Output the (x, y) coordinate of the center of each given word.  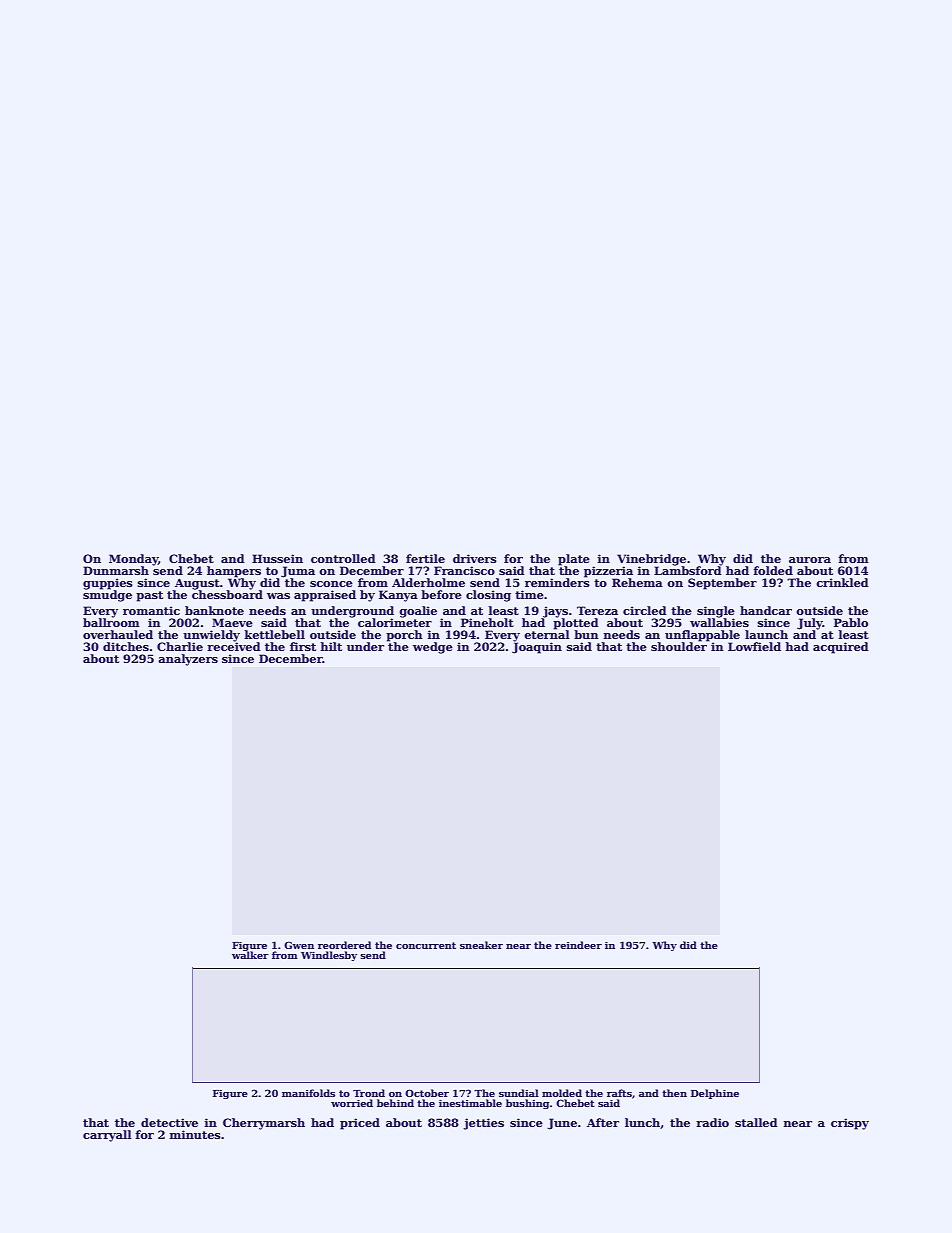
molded (562, 1093)
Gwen (299, 945)
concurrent (426, 945)
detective (169, 1122)
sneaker (481, 945)
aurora (810, 560)
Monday (133, 560)
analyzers (188, 660)
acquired (841, 648)
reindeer (578, 945)
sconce (331, 584)
